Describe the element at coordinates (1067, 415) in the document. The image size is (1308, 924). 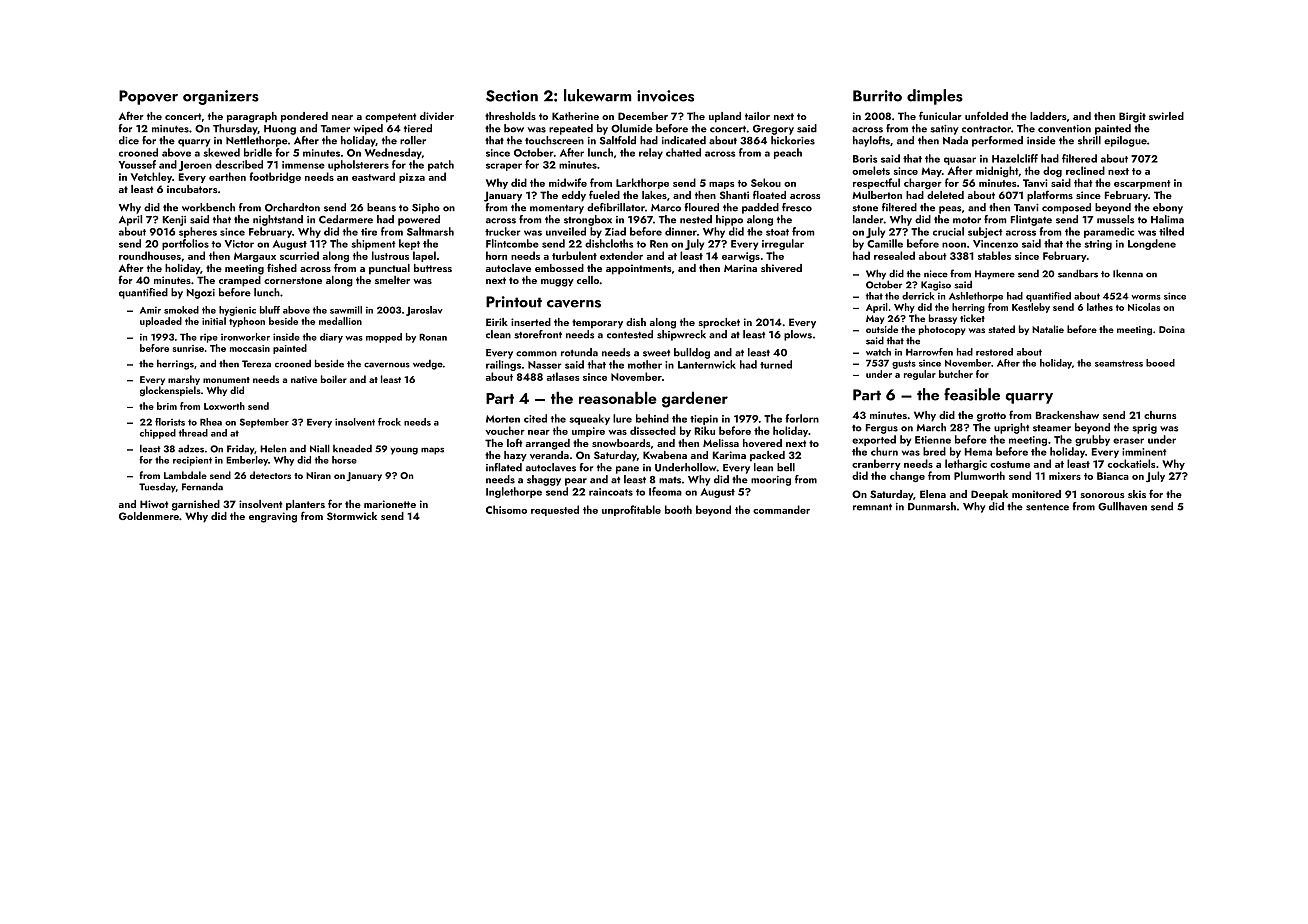
I see `Brackenshaw` at that location.
